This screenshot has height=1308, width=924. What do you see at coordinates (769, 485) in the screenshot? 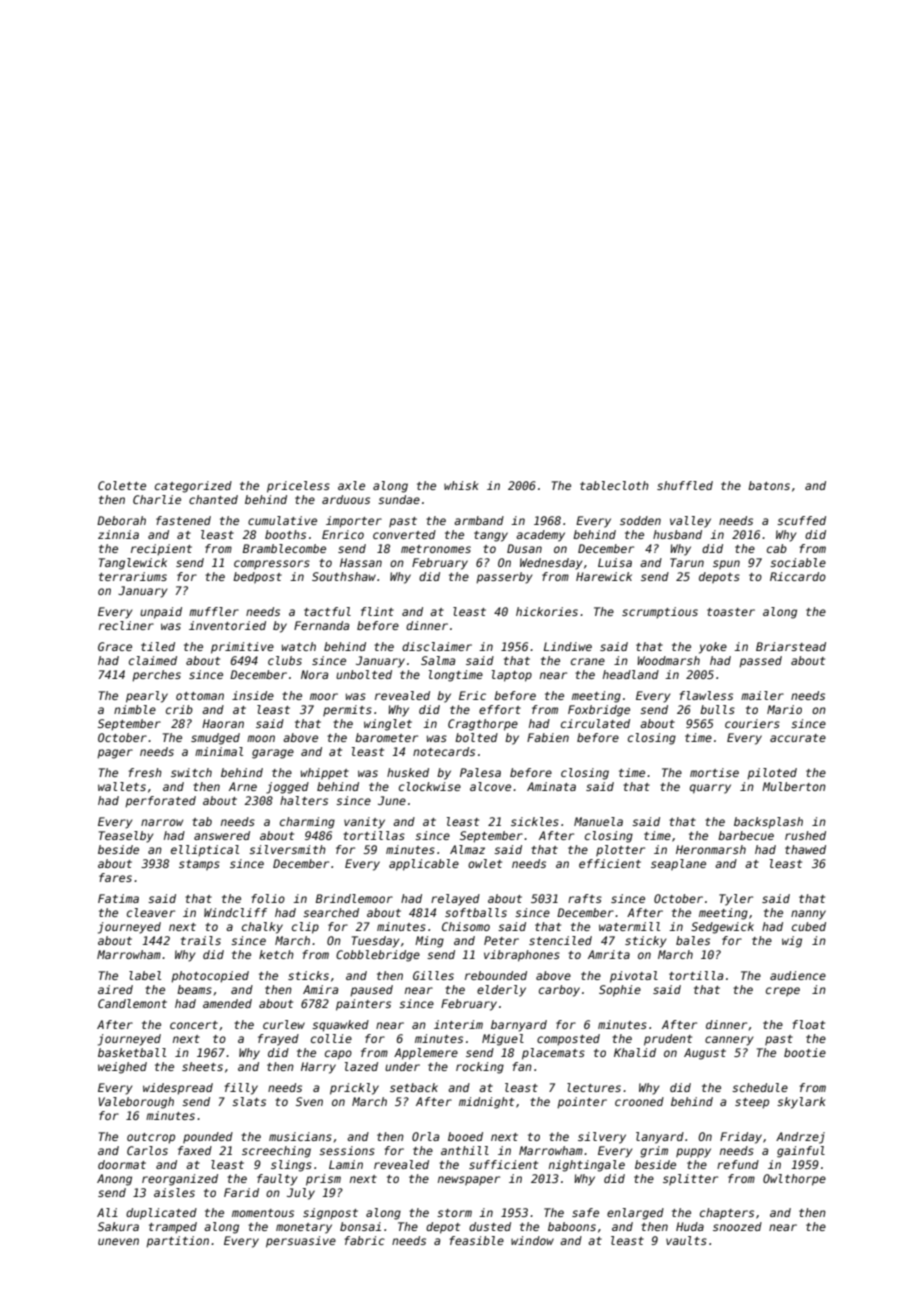
I see `batons` at bounding box center [769, 485].
